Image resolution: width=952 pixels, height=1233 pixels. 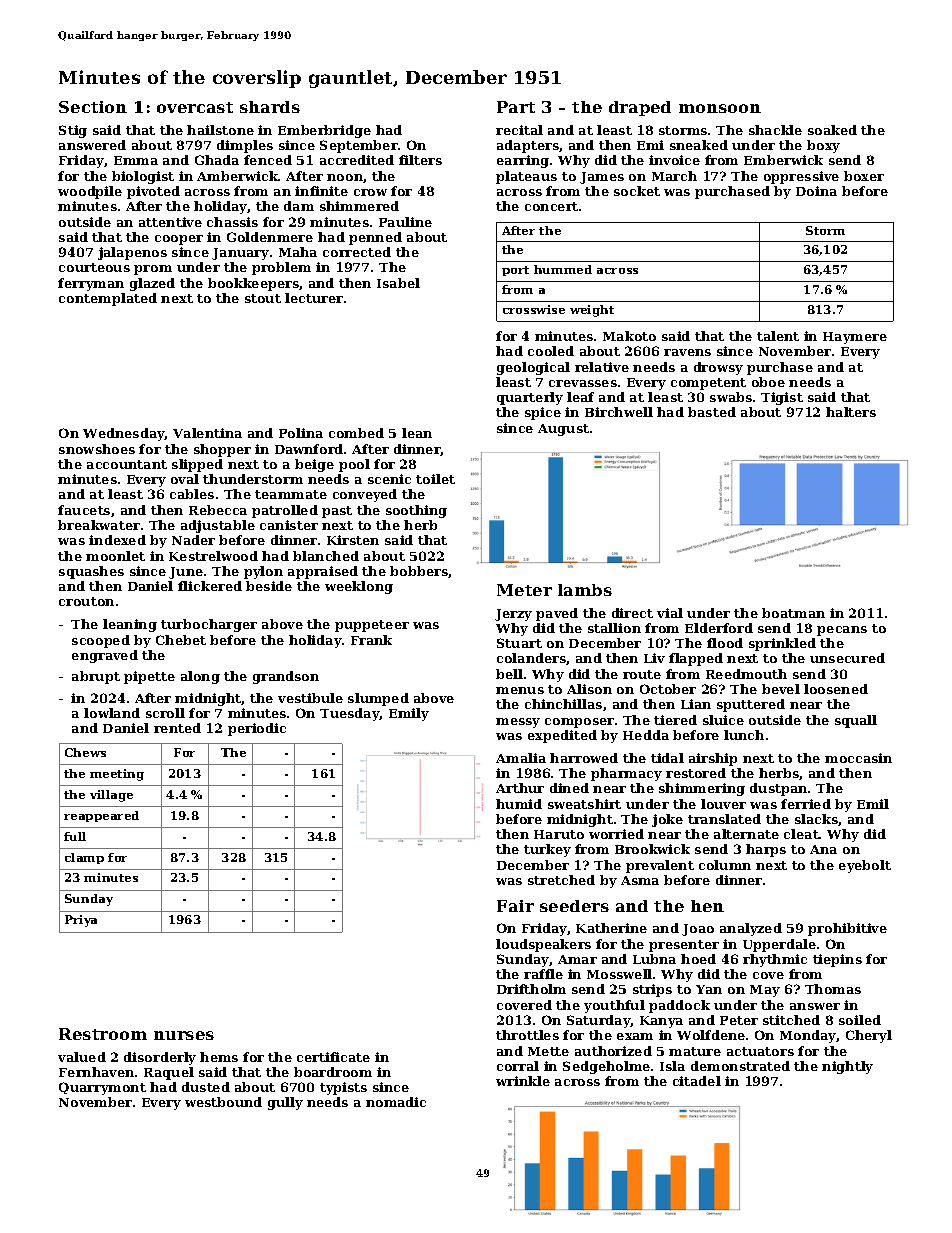 I want to click on nomadic, so click(x=396, y=1102).
